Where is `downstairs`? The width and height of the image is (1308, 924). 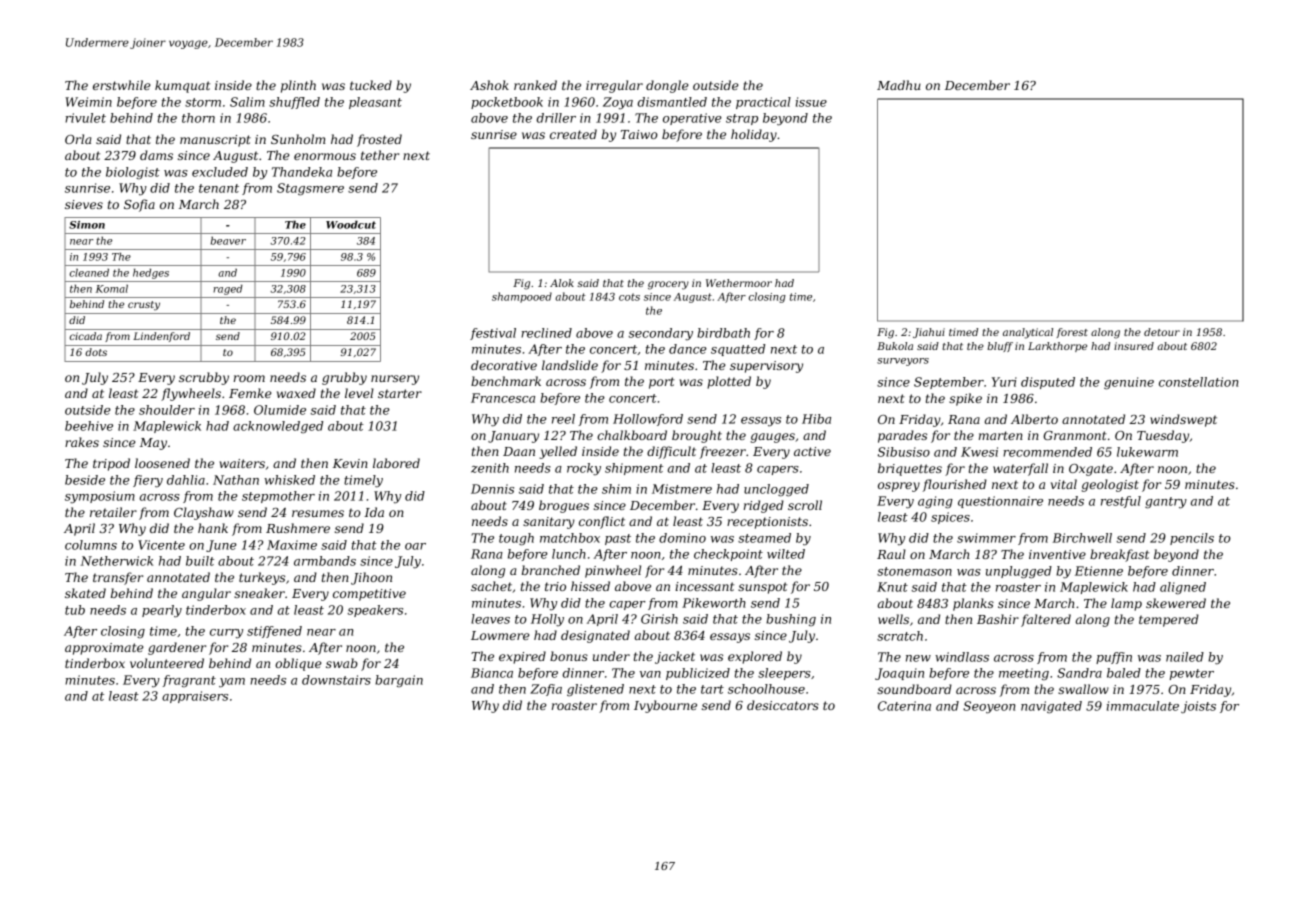
downstairs is located at coordinates (336, 680).
